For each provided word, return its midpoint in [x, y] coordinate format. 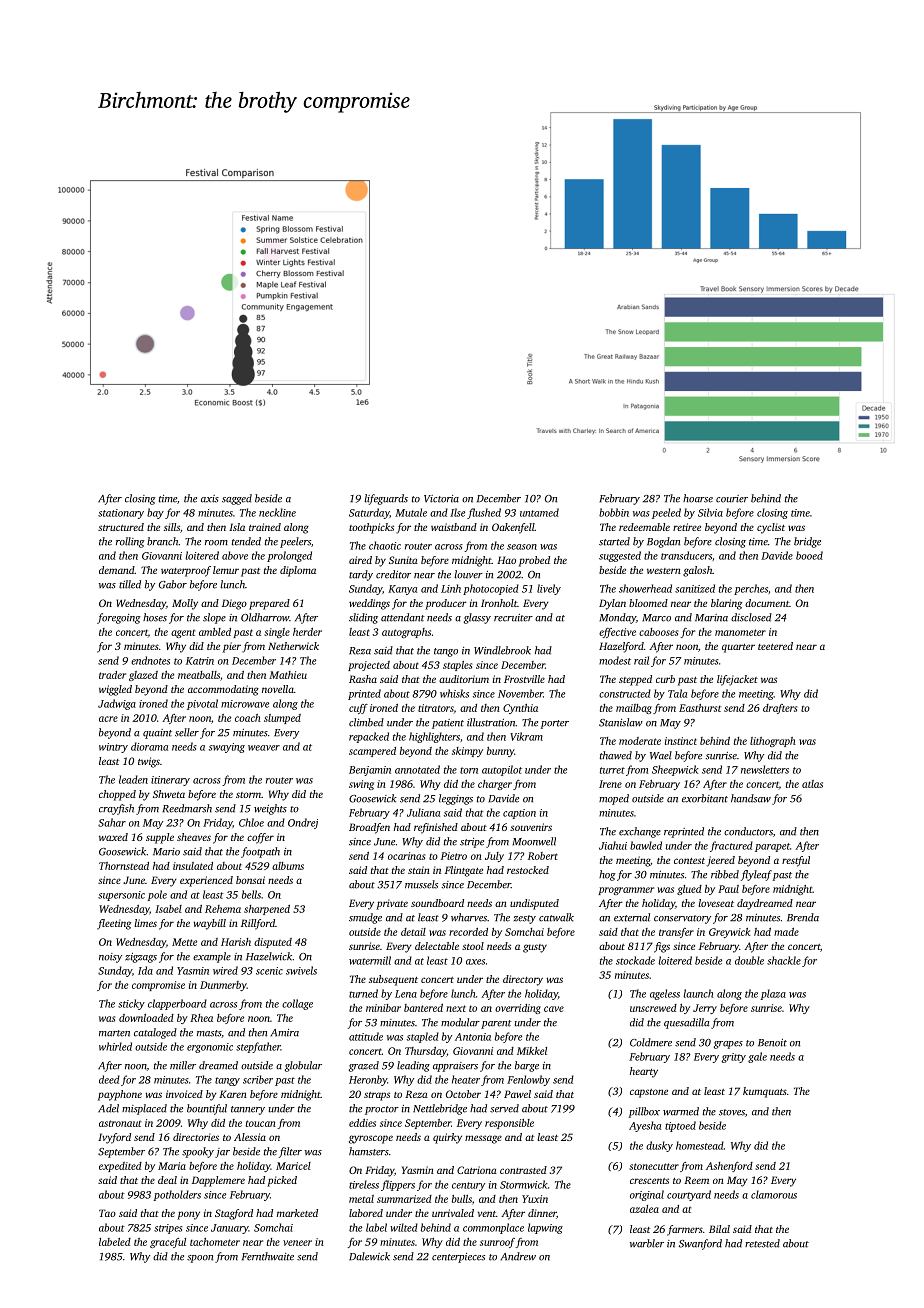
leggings [456, 799]
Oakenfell [513, 528]
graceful [168, 1243]
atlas [812, 784]
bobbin [614, 512]
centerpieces [458, 1258]
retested [762, 1243]
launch [698, 993]
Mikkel [532, 1051]
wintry [113, 748]
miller [183, 1065]
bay [155, 513]
